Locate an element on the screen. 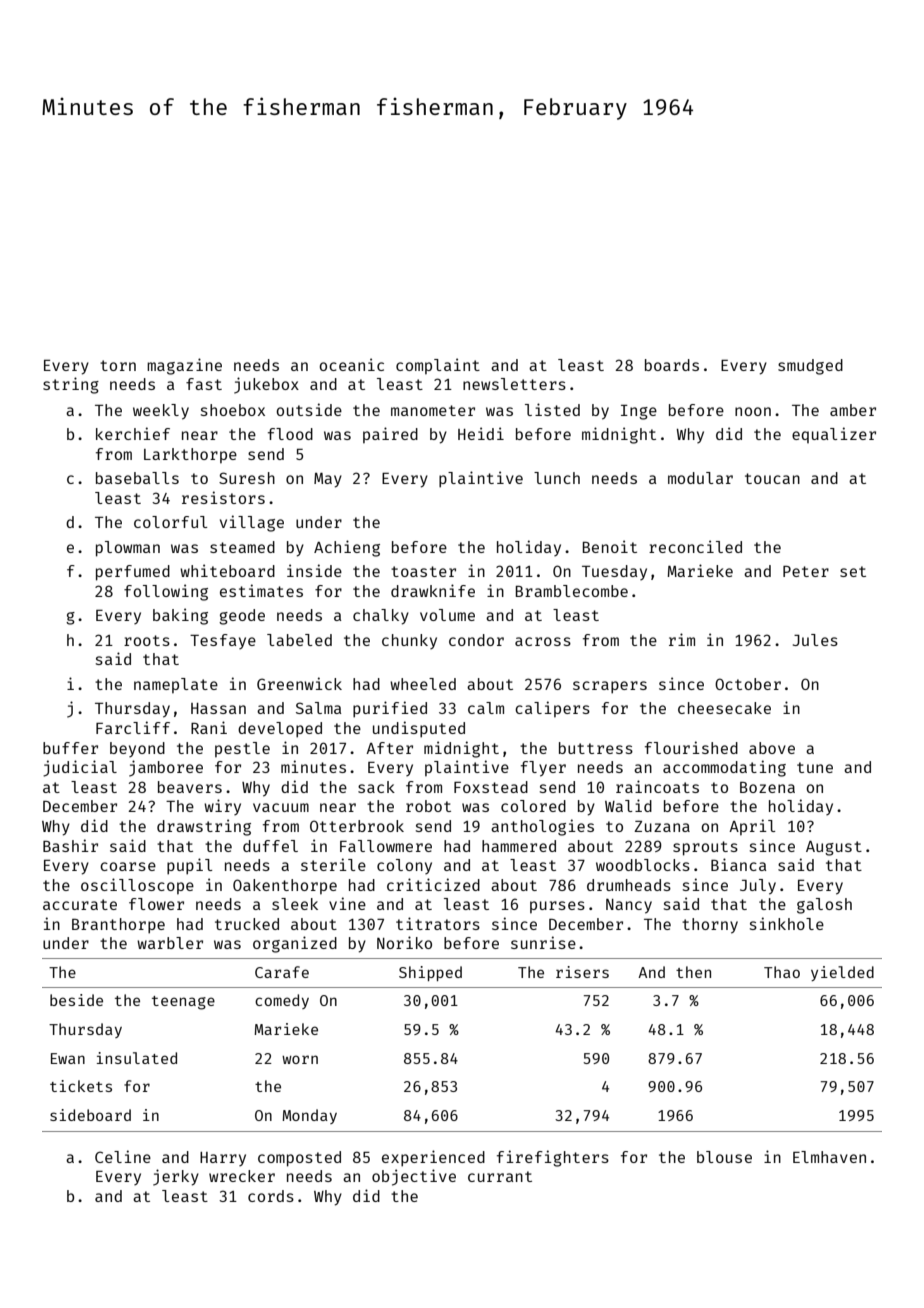 Image resolution: width=924 pixels, height=1308 pixels. wheeled is located at coordinates (423, 684).
